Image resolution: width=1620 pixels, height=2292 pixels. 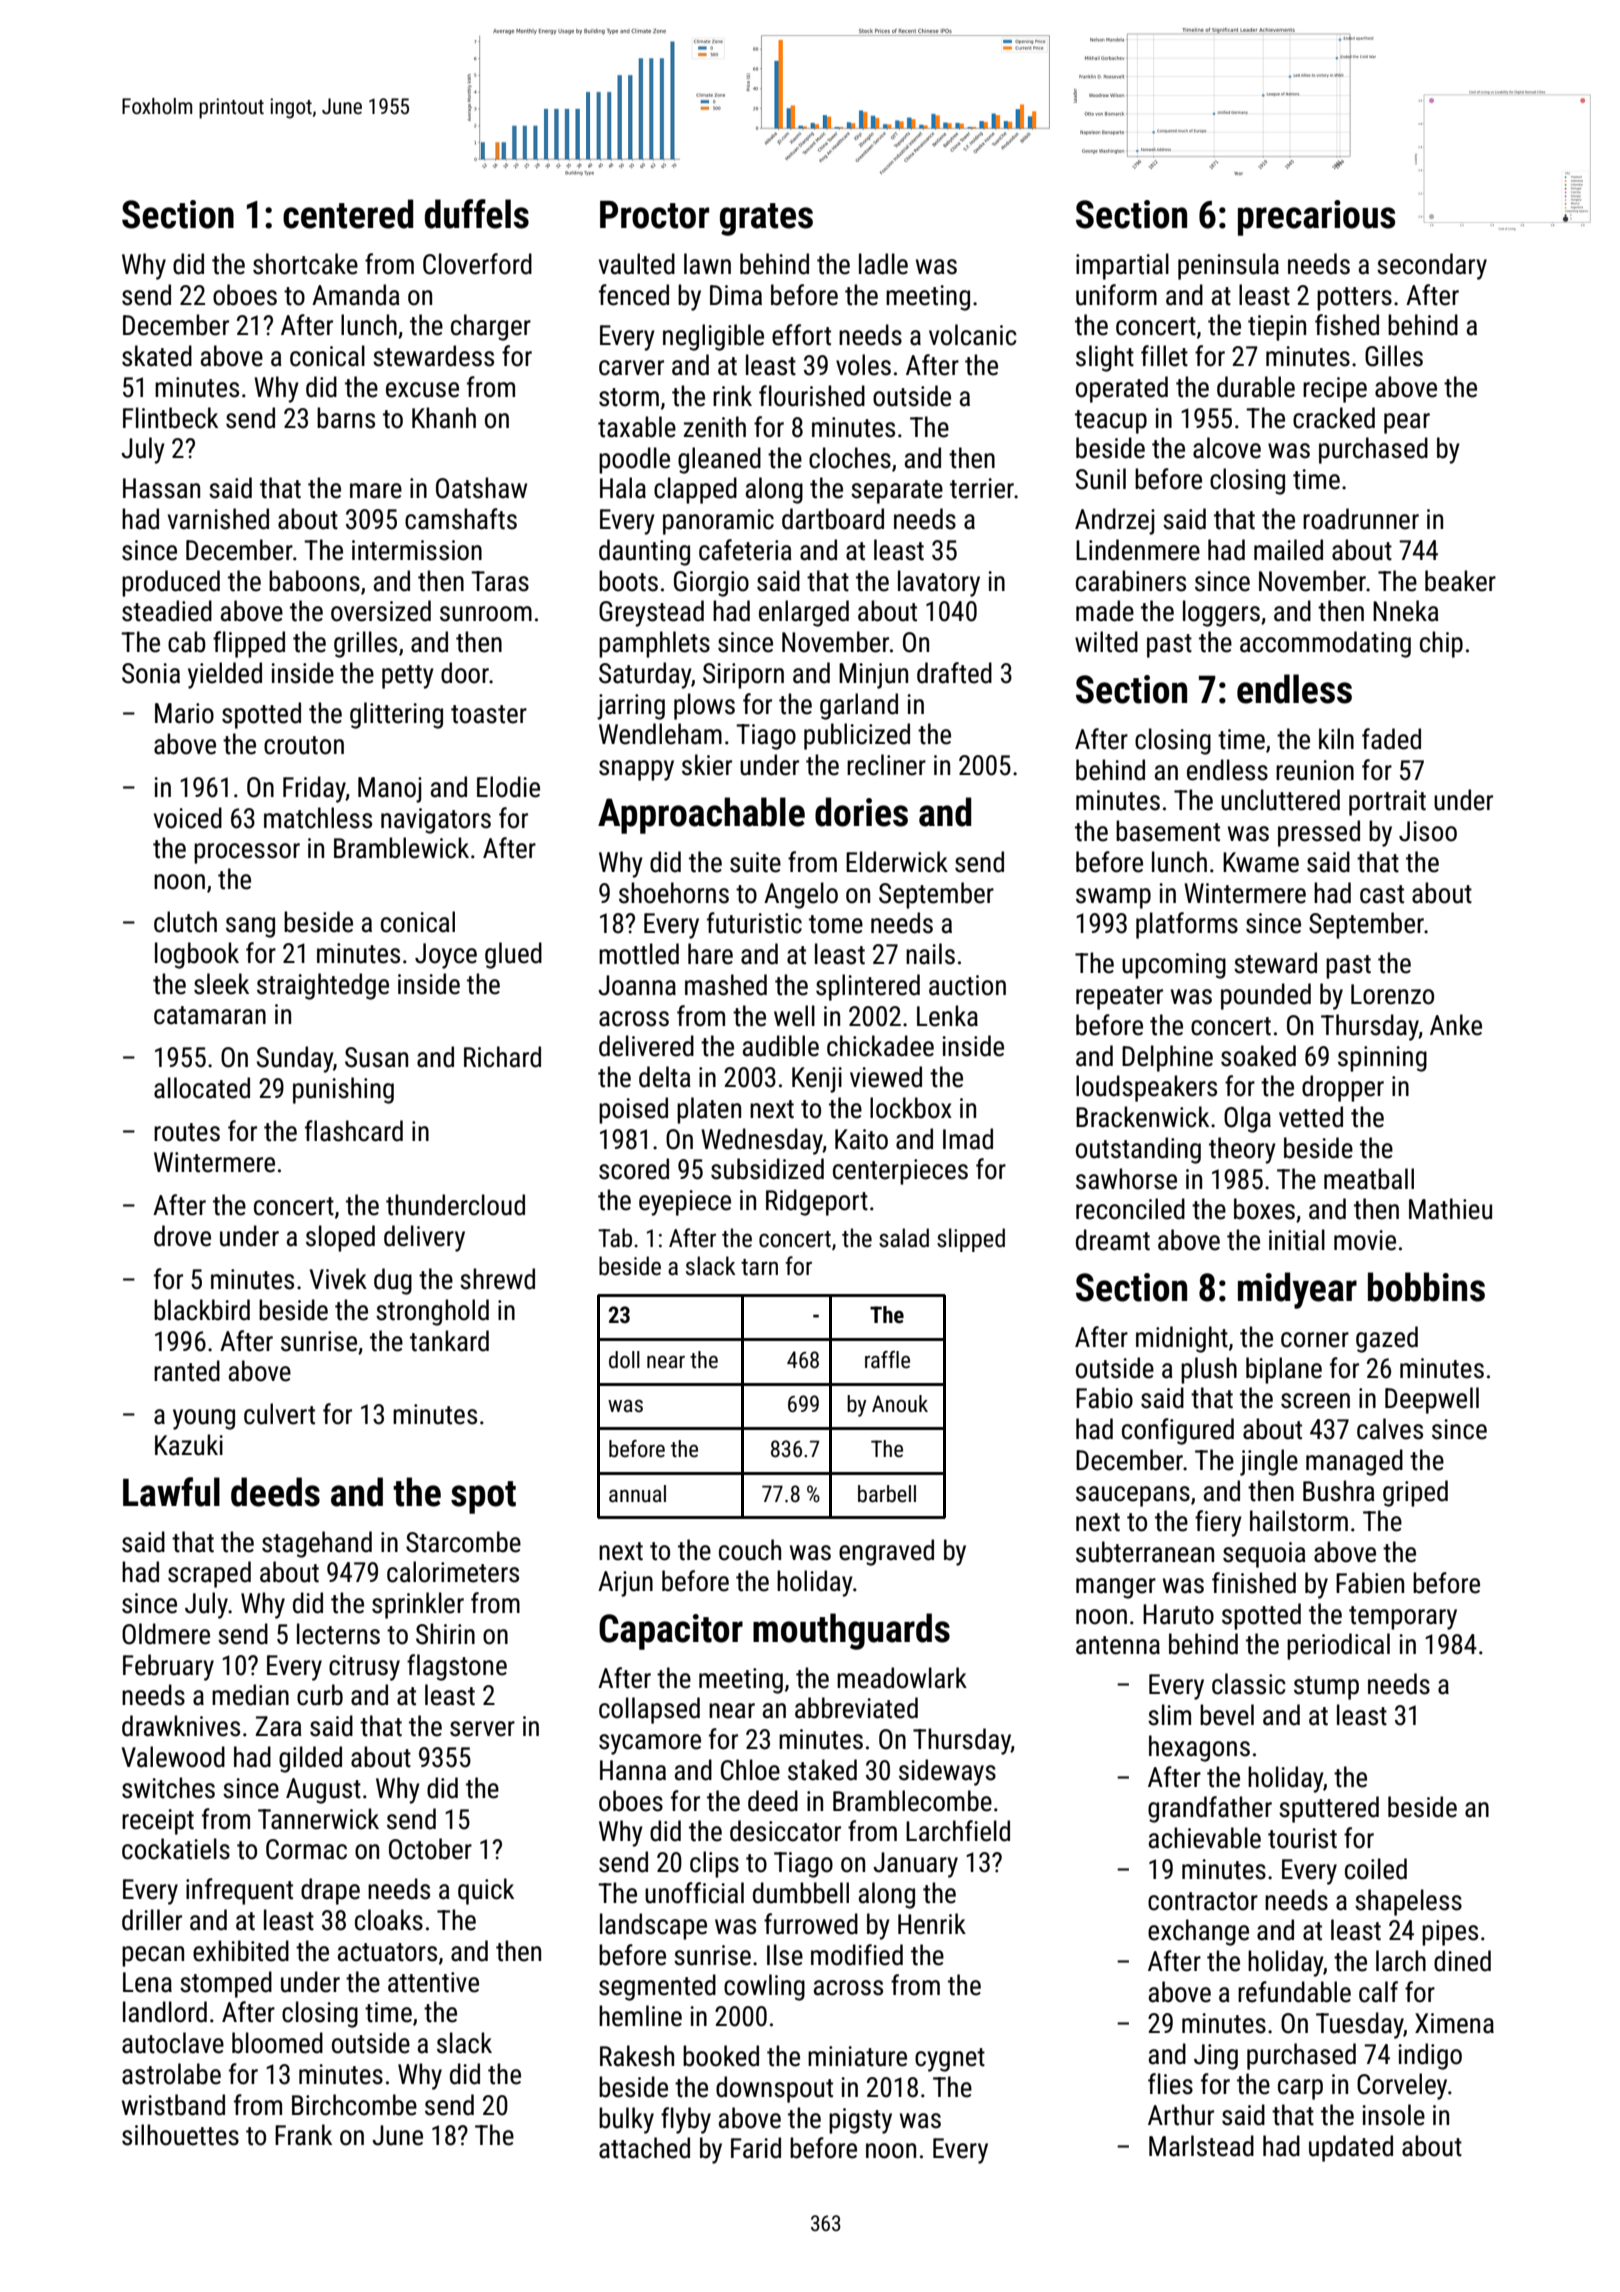 I want to click on basement, so click(x=1168, y=831).
